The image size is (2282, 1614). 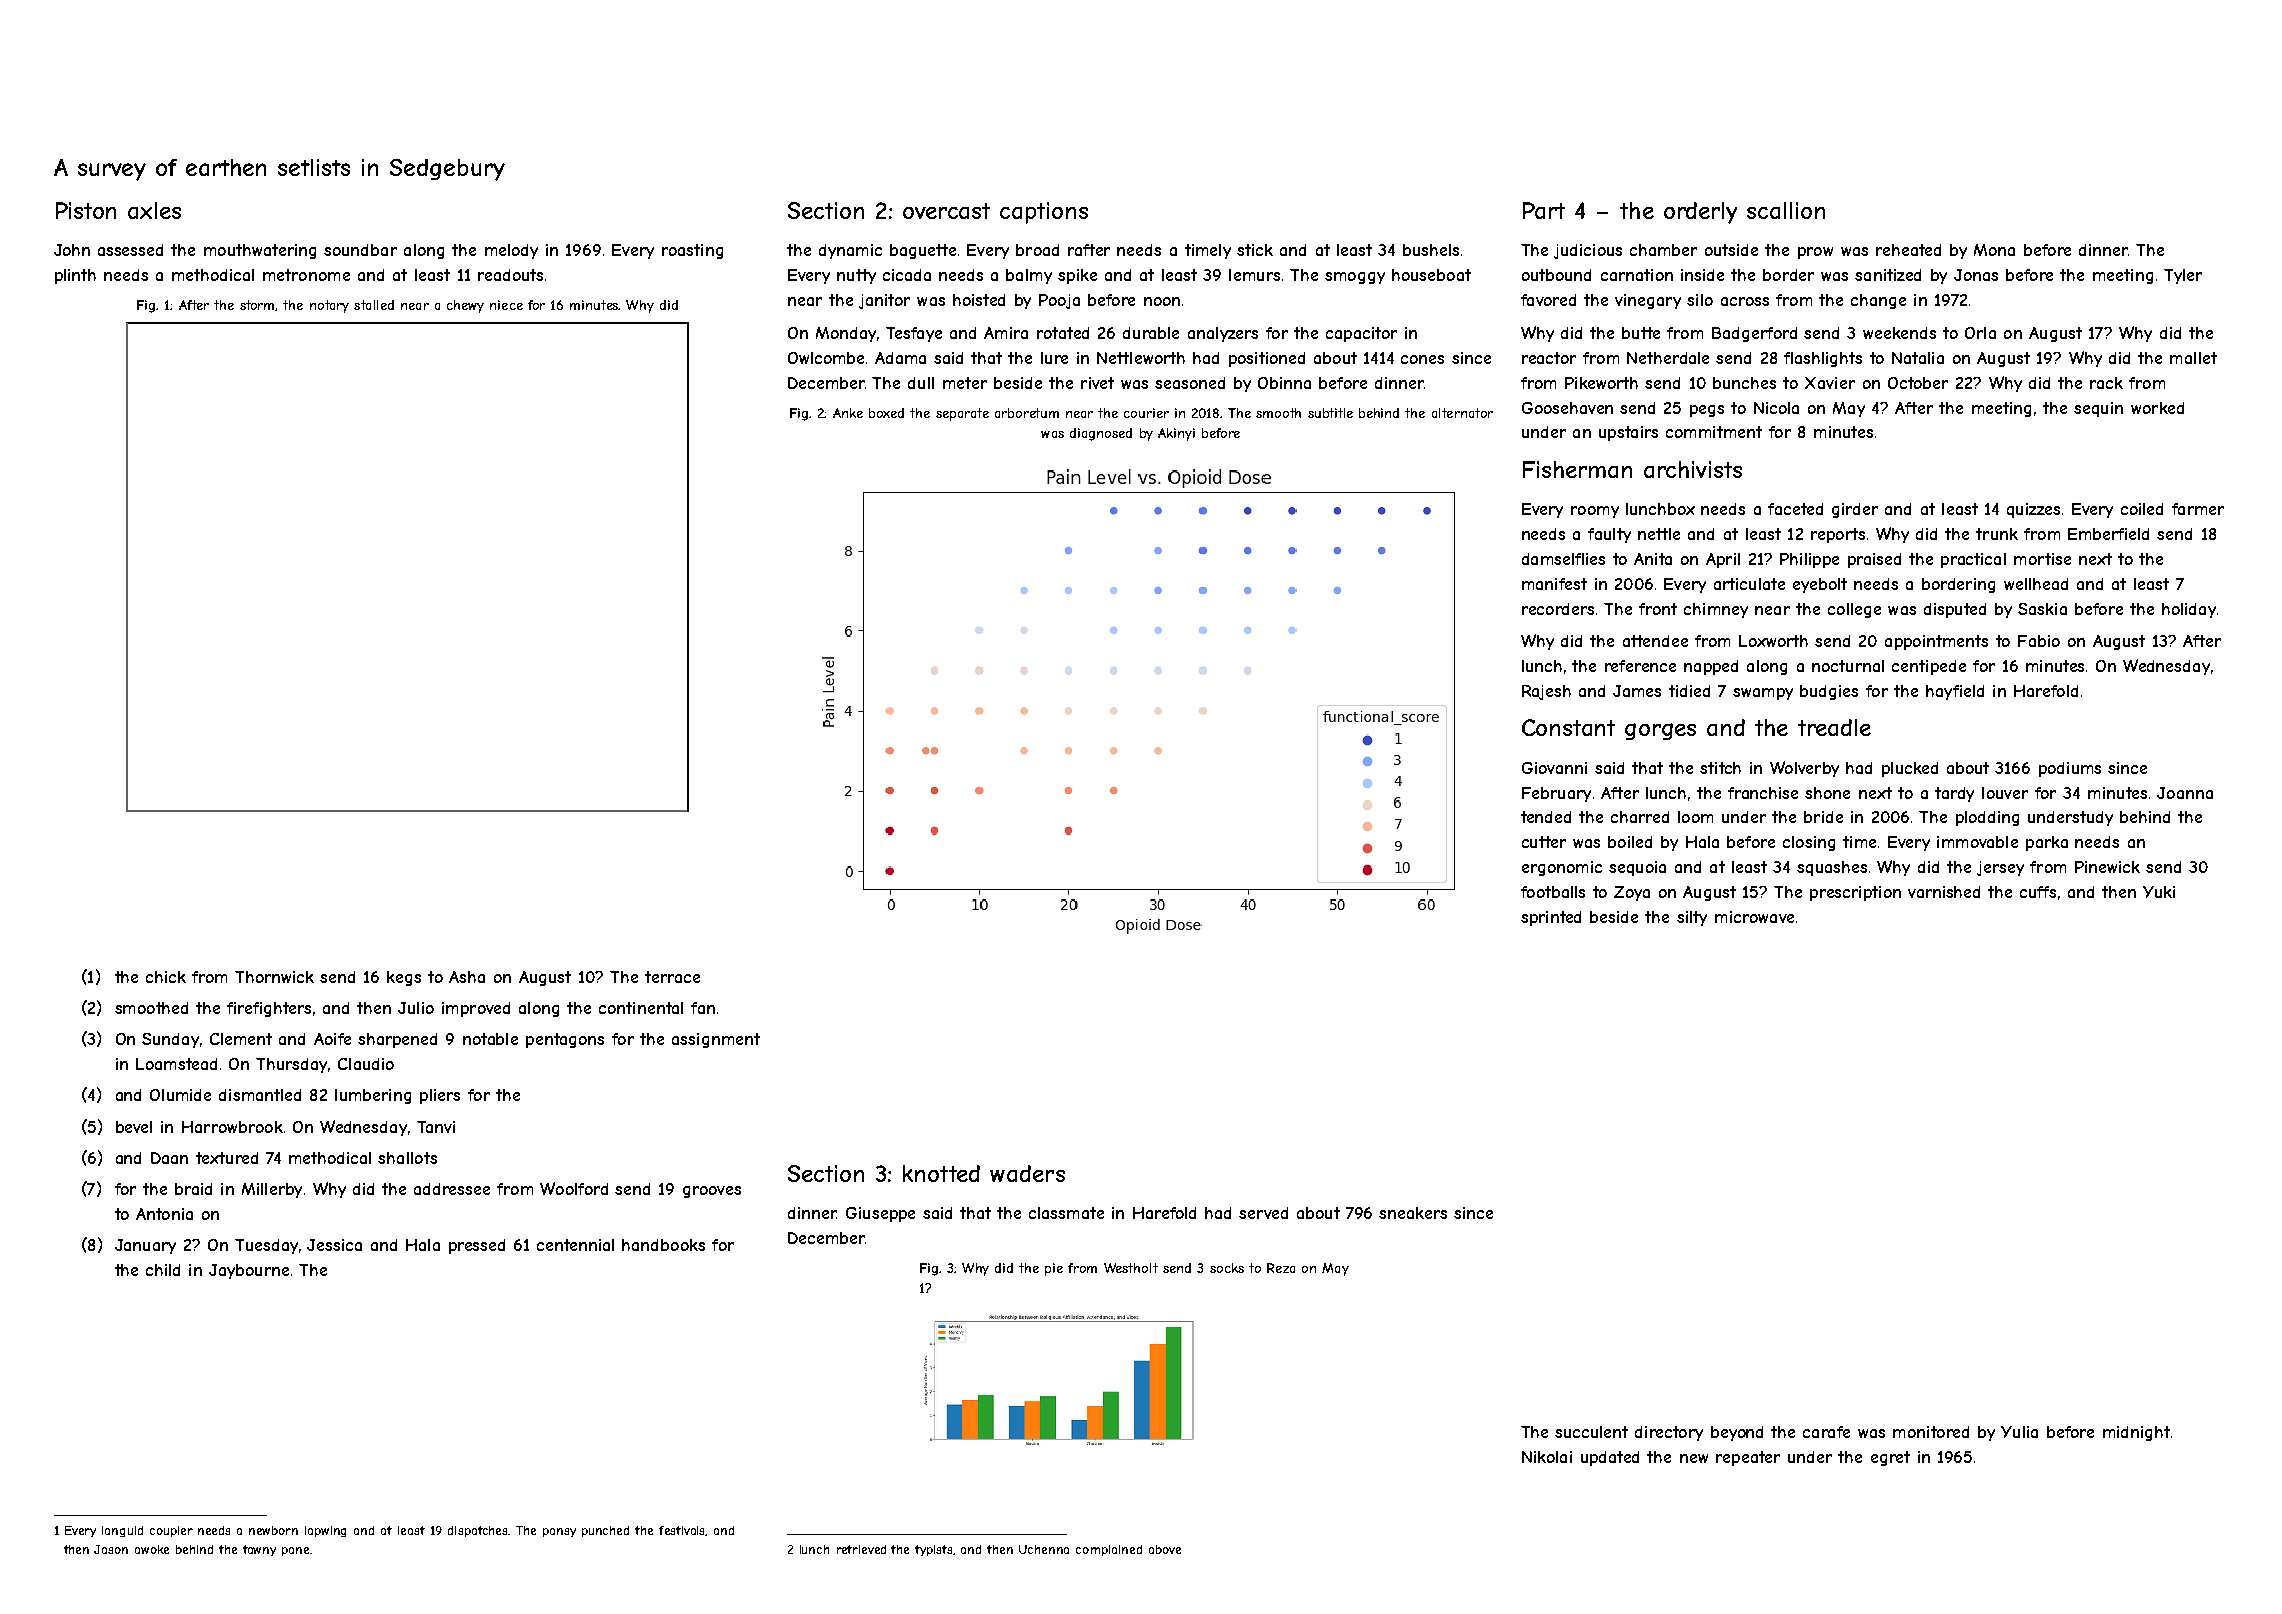 I want to click on footballs, so click(x=1553, y=892).
